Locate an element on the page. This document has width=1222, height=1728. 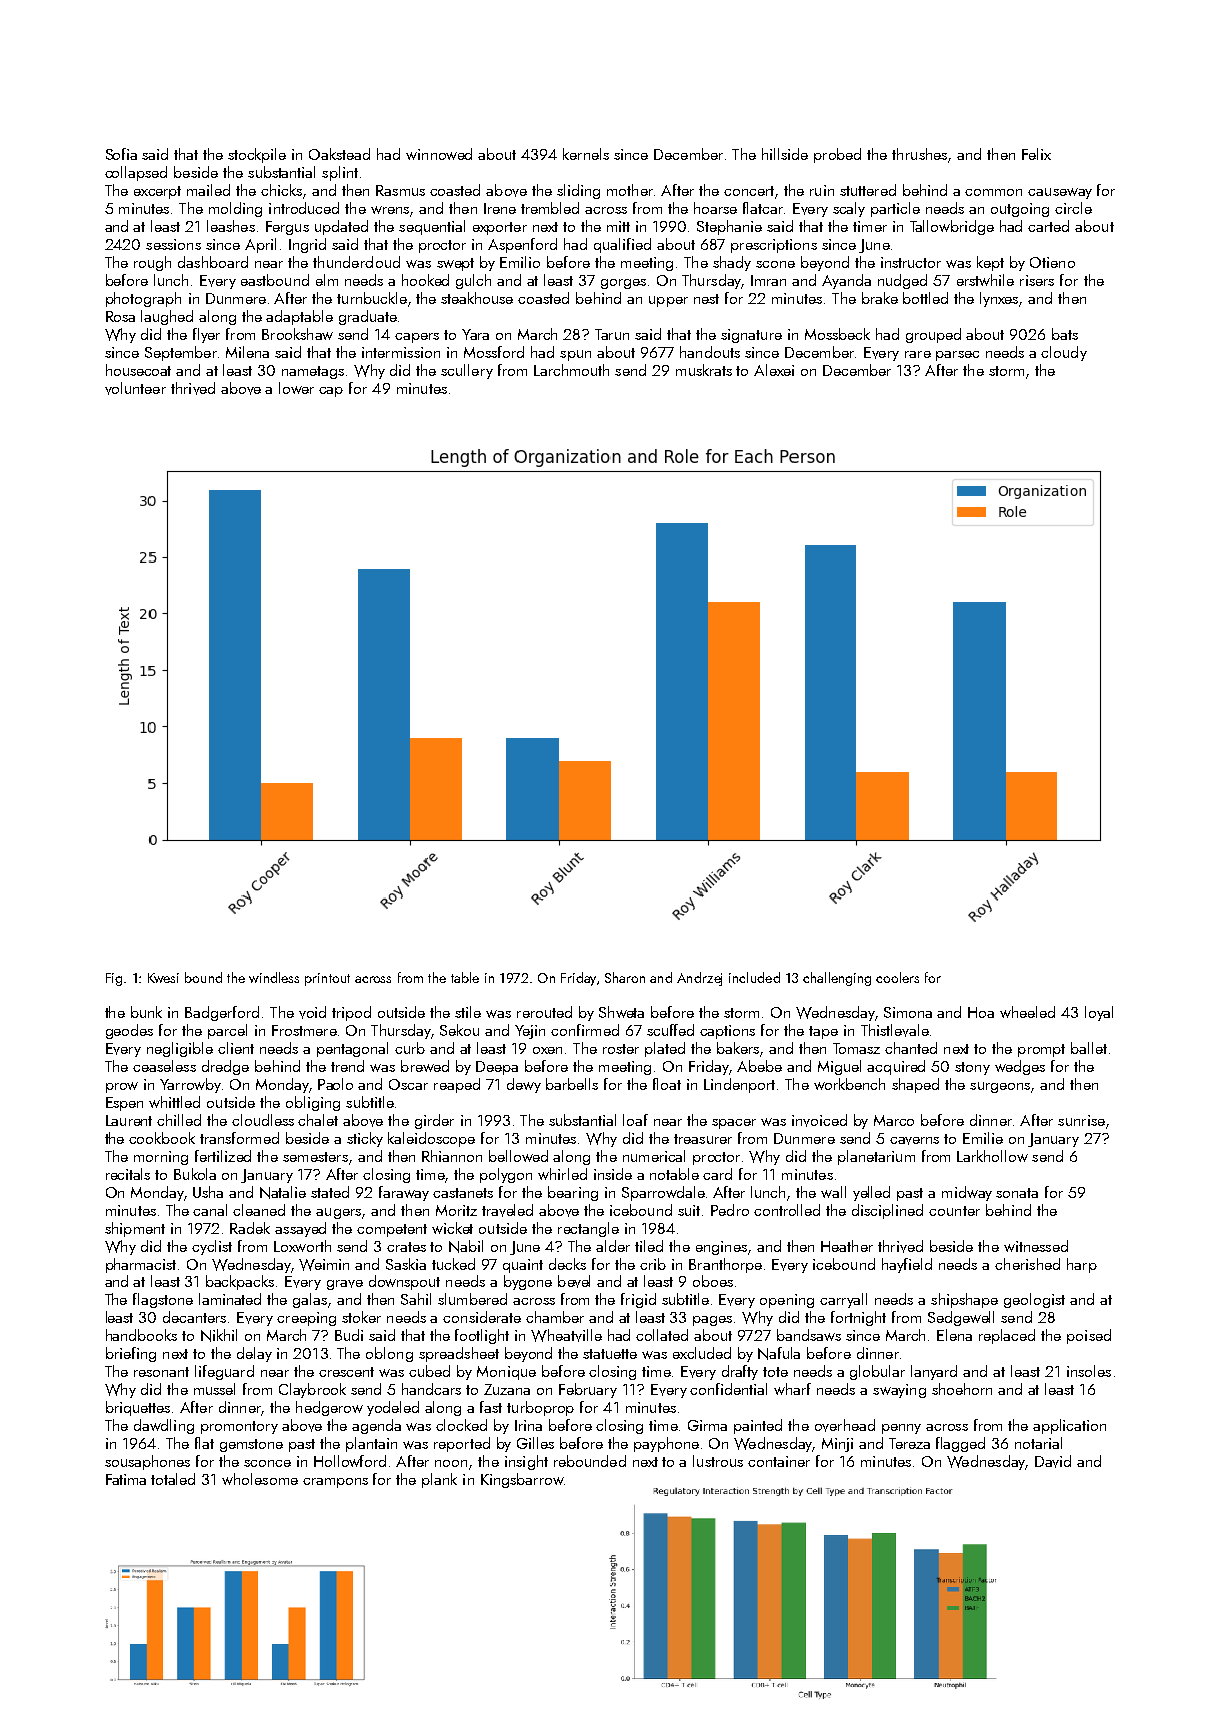
application is located at coordinates (1069, 1426).
